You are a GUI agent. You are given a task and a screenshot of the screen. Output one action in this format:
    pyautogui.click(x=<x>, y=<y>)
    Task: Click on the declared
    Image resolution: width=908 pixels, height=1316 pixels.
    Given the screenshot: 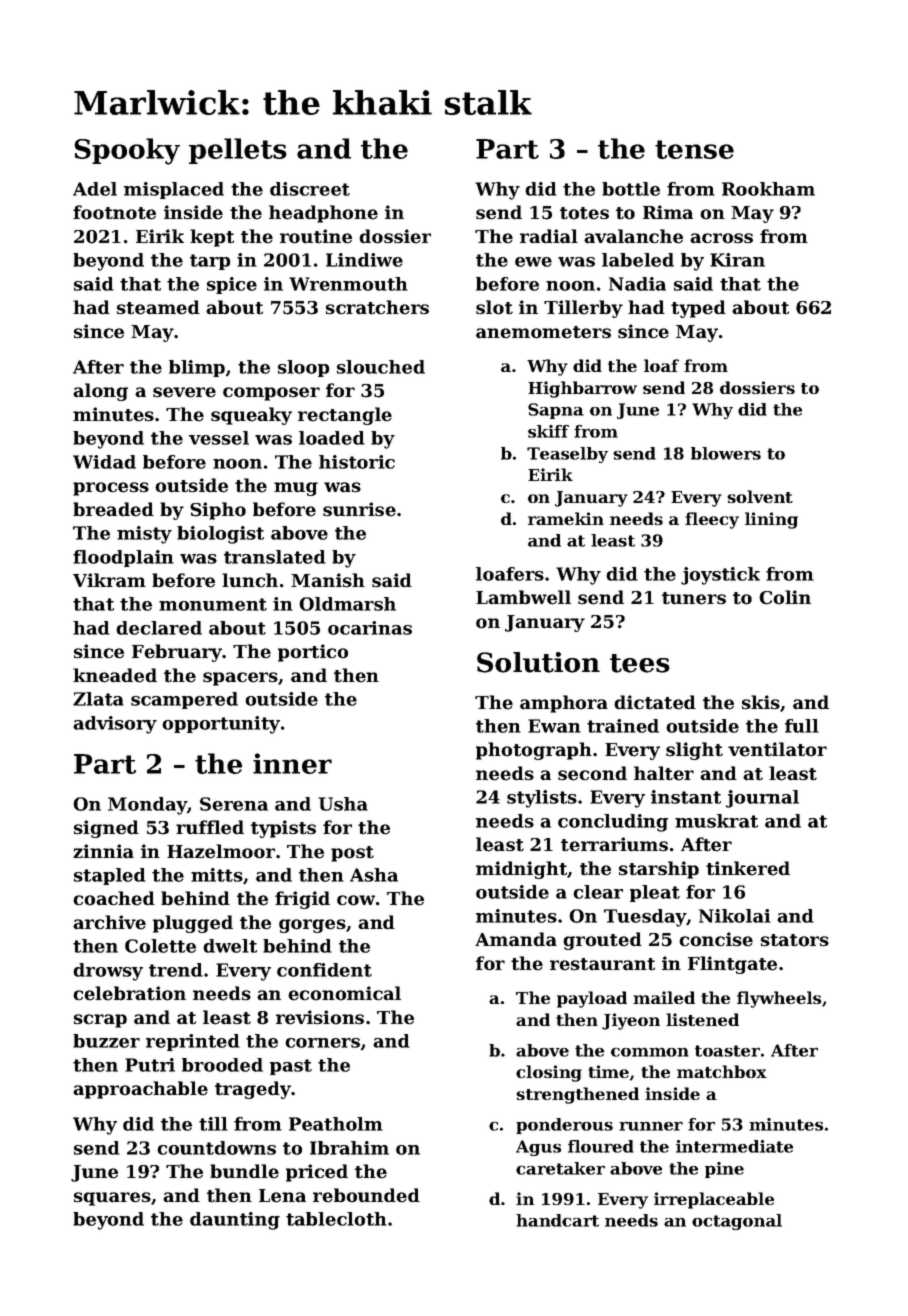 What is the action you would take?
    pyautogui.click(x=159, y=628)
